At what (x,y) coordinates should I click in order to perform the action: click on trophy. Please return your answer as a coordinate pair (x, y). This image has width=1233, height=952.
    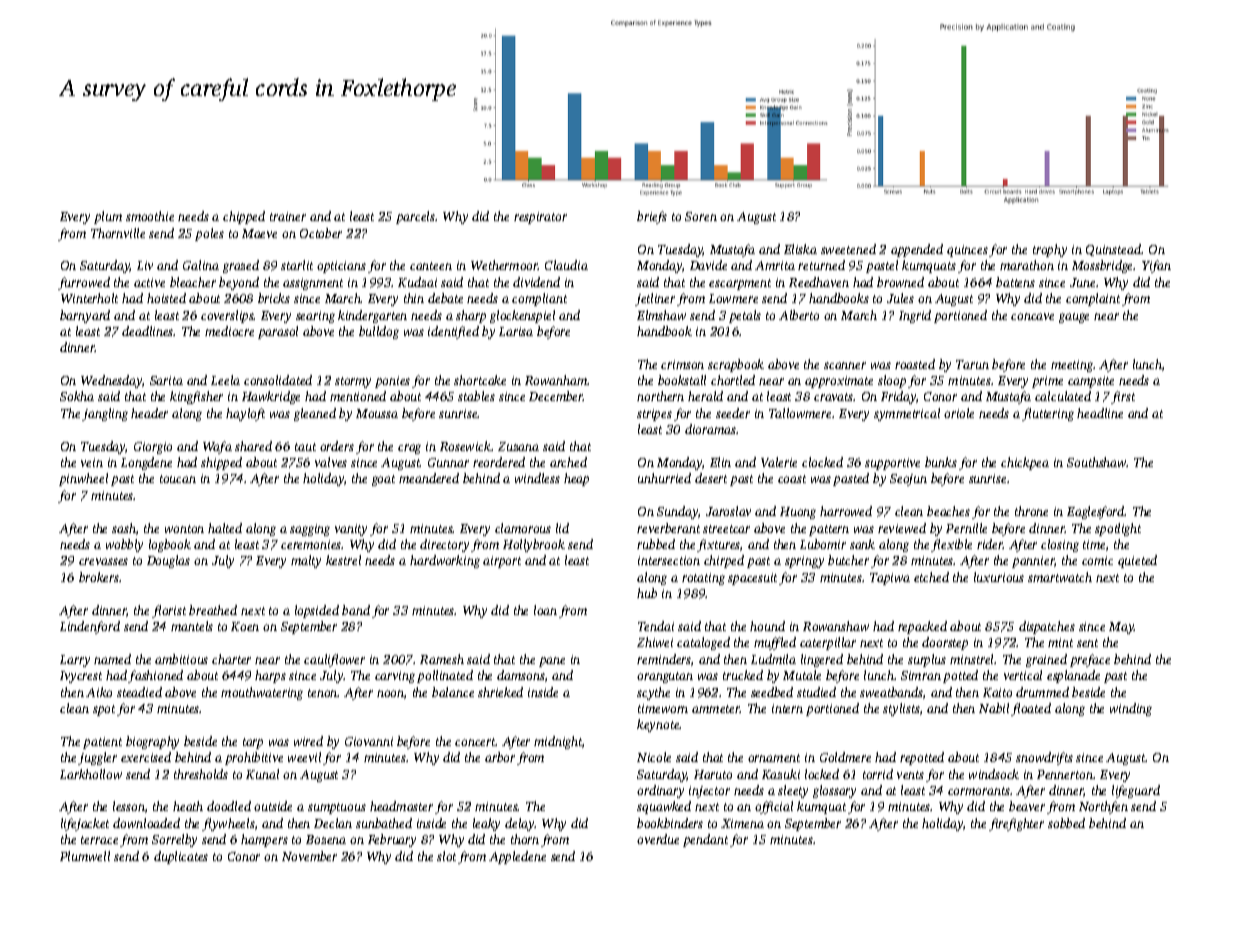
    Looking at the image, I should click on (1050, 250).
